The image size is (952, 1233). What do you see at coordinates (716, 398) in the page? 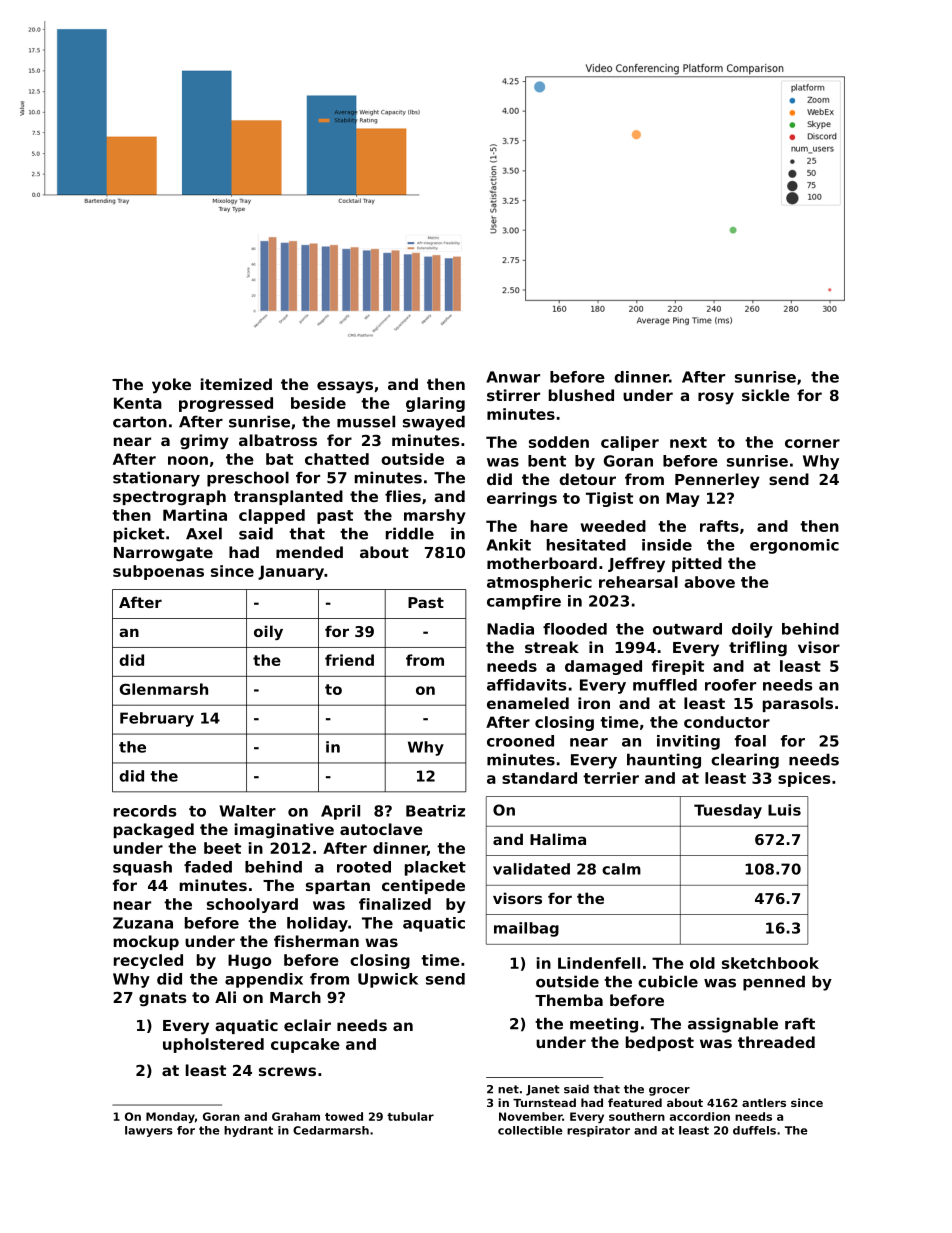
I see `rosy` at bounding box center [716, 398].
